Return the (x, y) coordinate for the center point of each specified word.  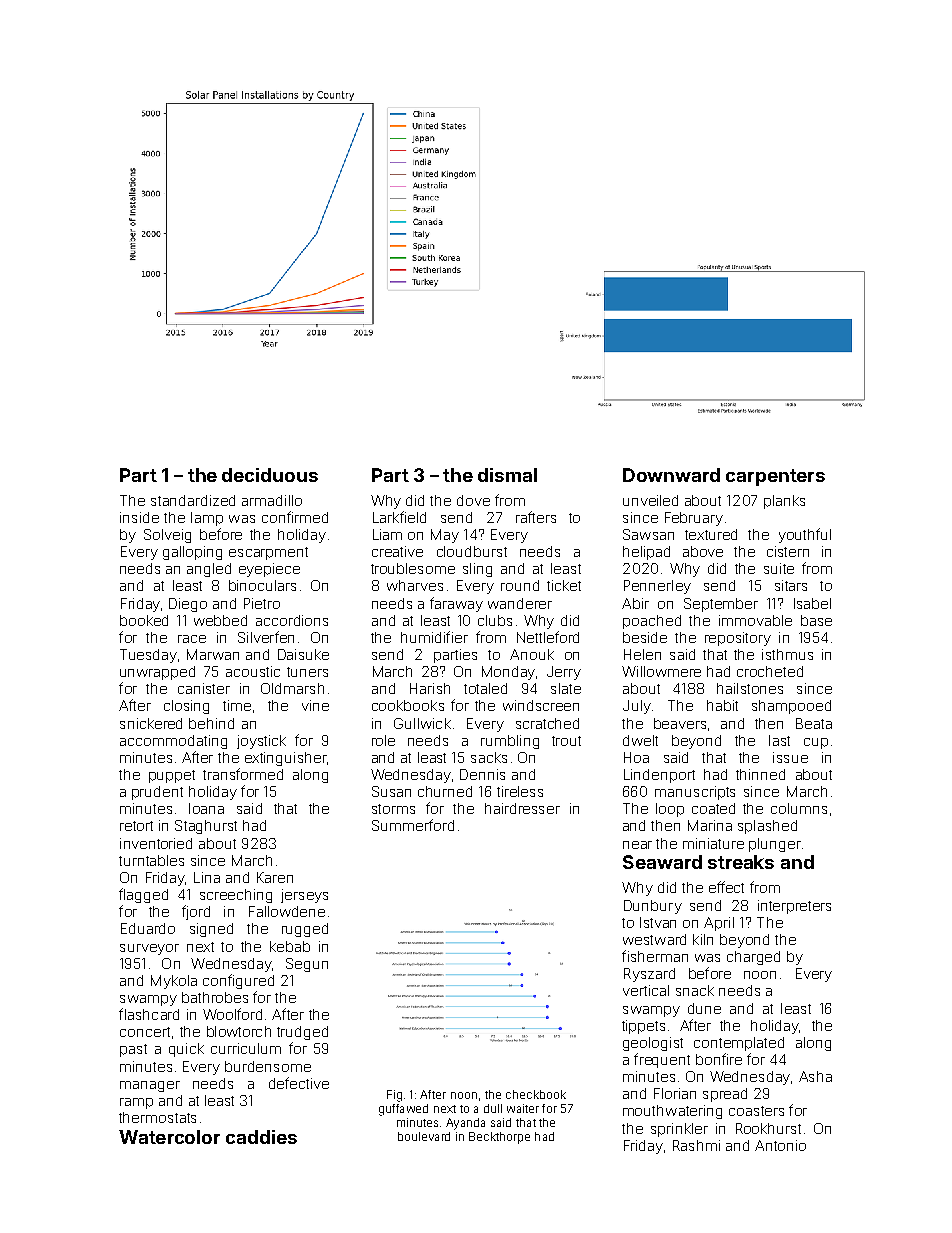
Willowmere (661, 671)
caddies (261, 1137)
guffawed (403, 1110)
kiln (703, 939)
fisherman (655, 956)
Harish (430, 688)
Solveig (167, 536)
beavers (680, 723)
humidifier (434, 637)
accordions (292, 620)
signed (211, 930)
